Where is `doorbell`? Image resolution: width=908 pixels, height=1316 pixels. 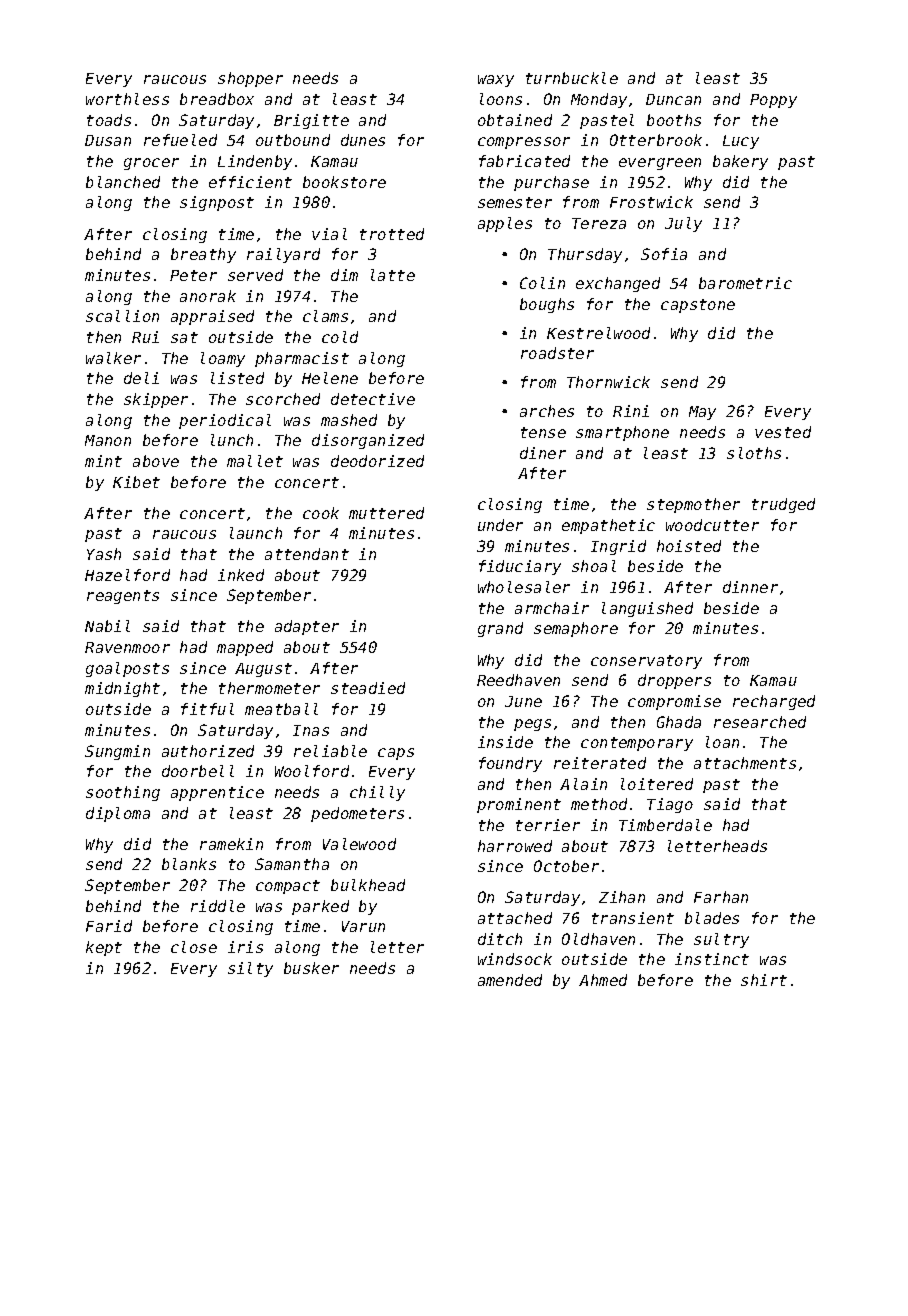
doorbell is located at coordinates (198, 771).
